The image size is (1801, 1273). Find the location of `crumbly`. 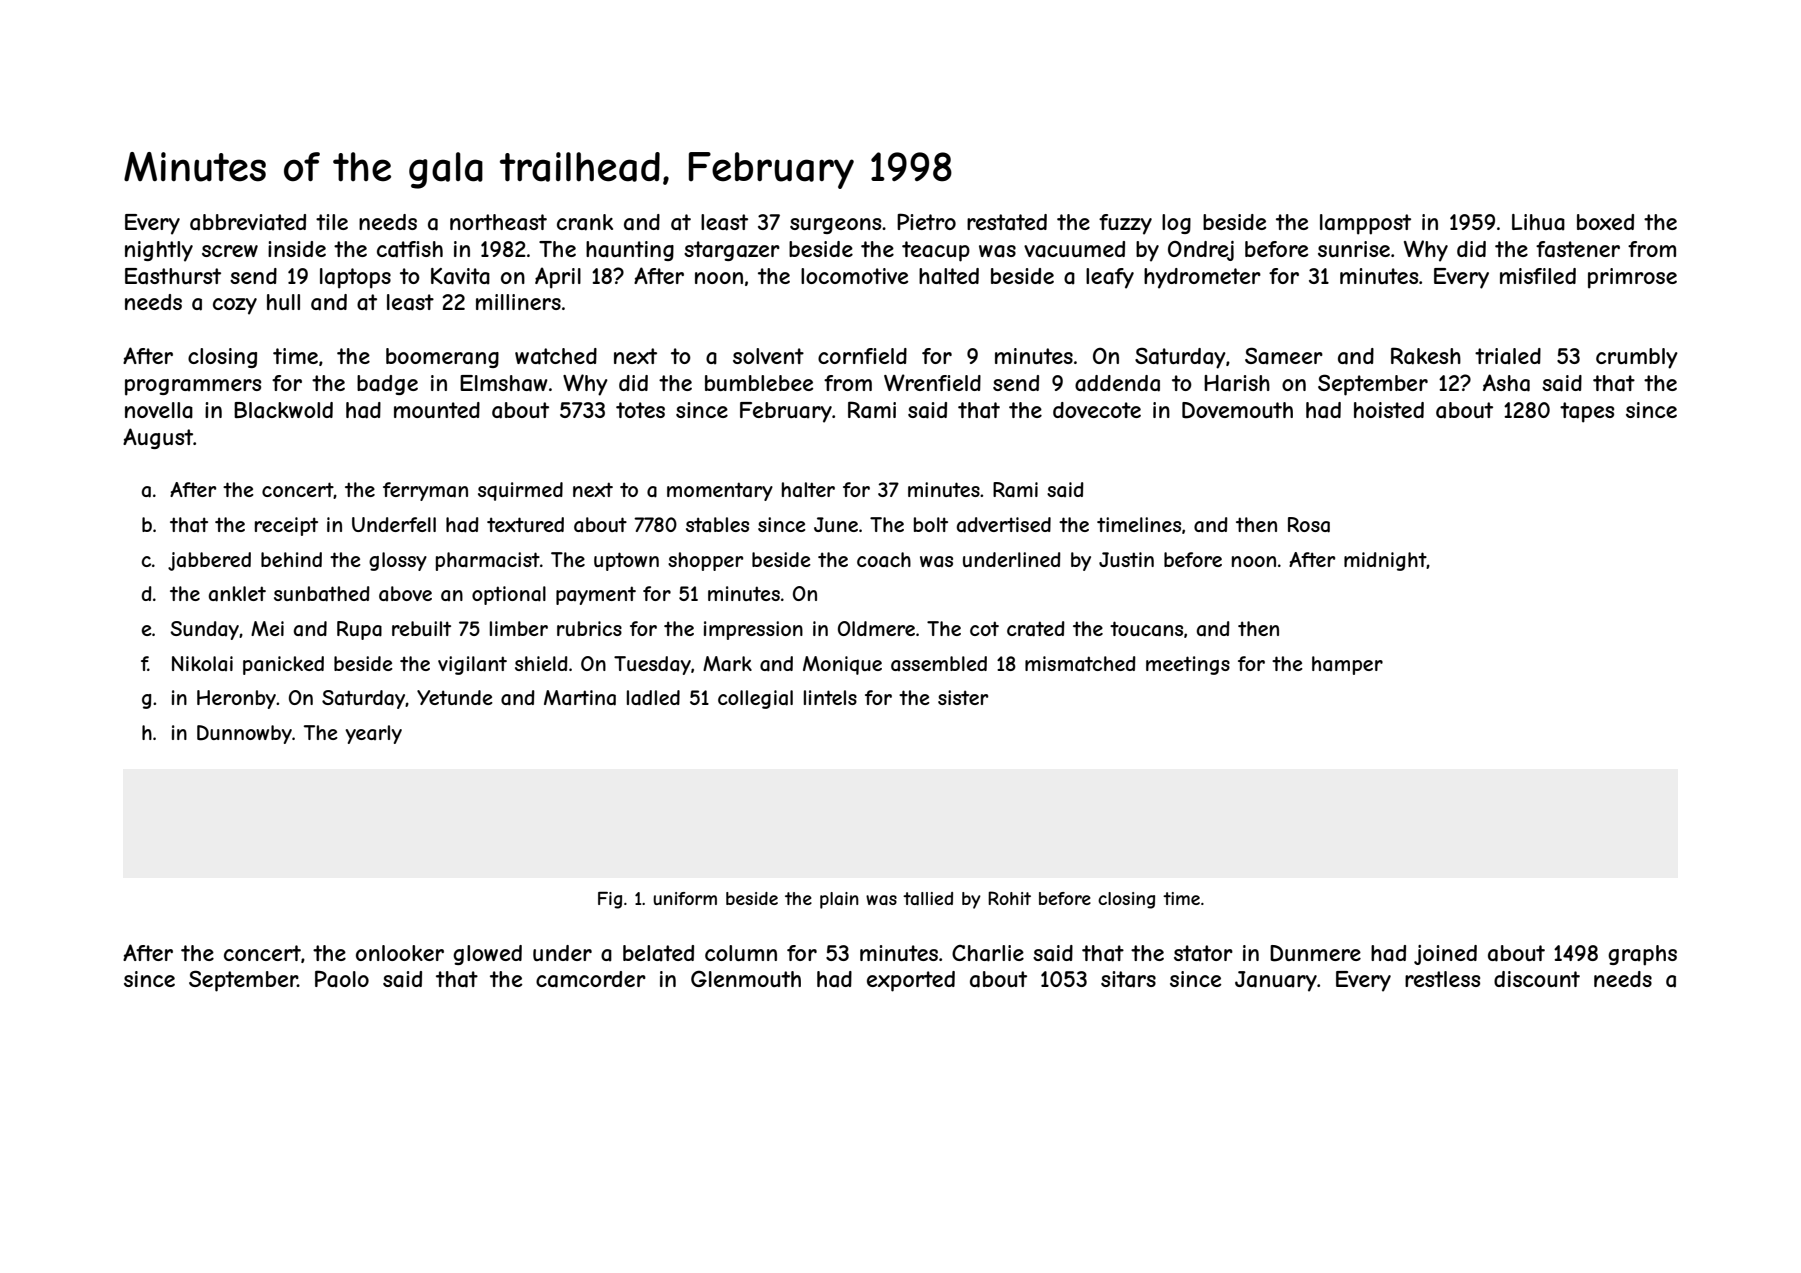

crumbly is located at coordinates (1637, 358).
